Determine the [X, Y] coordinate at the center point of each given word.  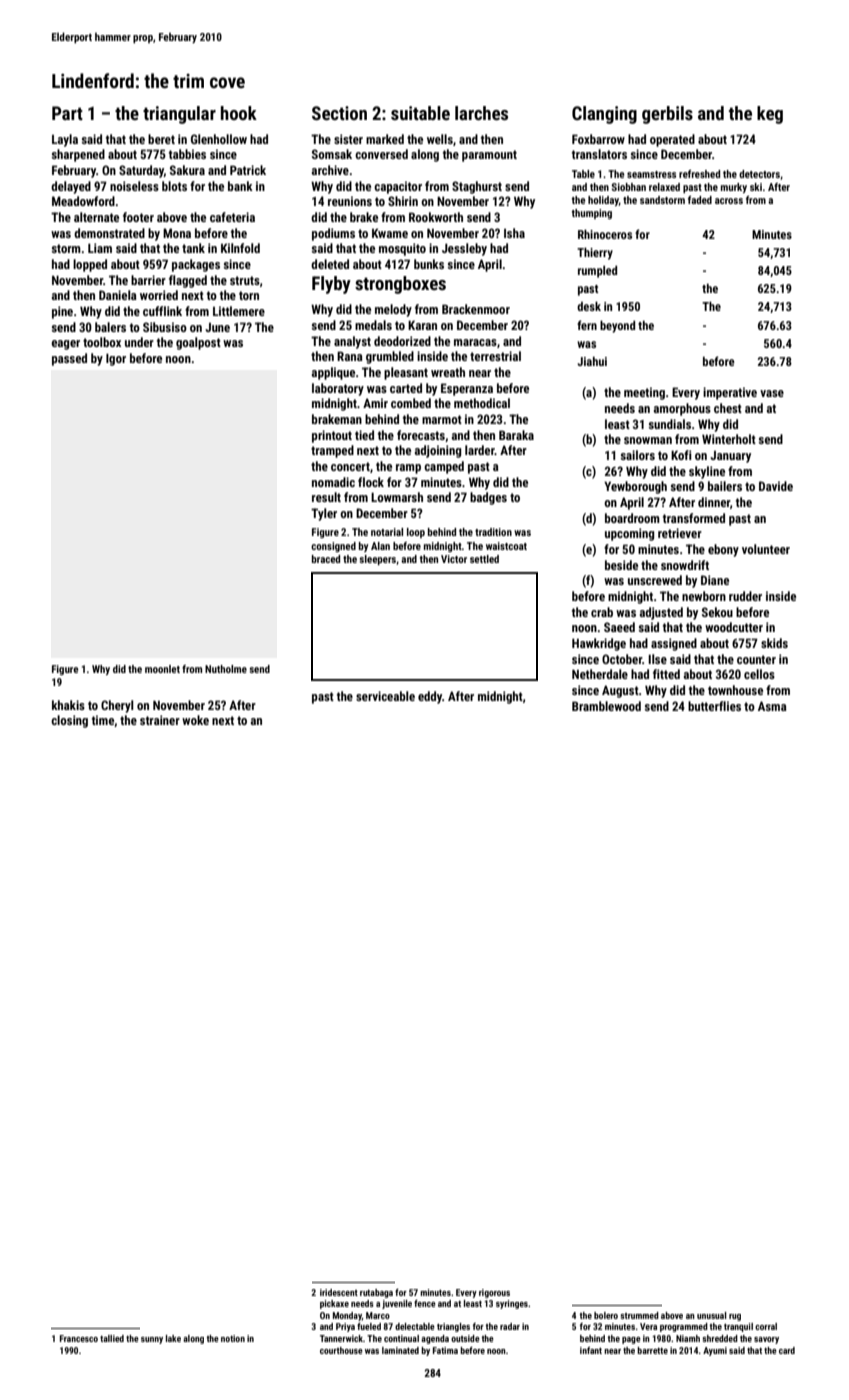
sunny [152, 1340]
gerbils [667, 115]
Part [67, 113]
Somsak [332, 154]
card [787, 1350]
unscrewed [655, 580]
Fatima [445, 1350]
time [103, 720]
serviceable [385, 696]
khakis [68, 705]
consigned [333, 547]
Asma [772, 706]
